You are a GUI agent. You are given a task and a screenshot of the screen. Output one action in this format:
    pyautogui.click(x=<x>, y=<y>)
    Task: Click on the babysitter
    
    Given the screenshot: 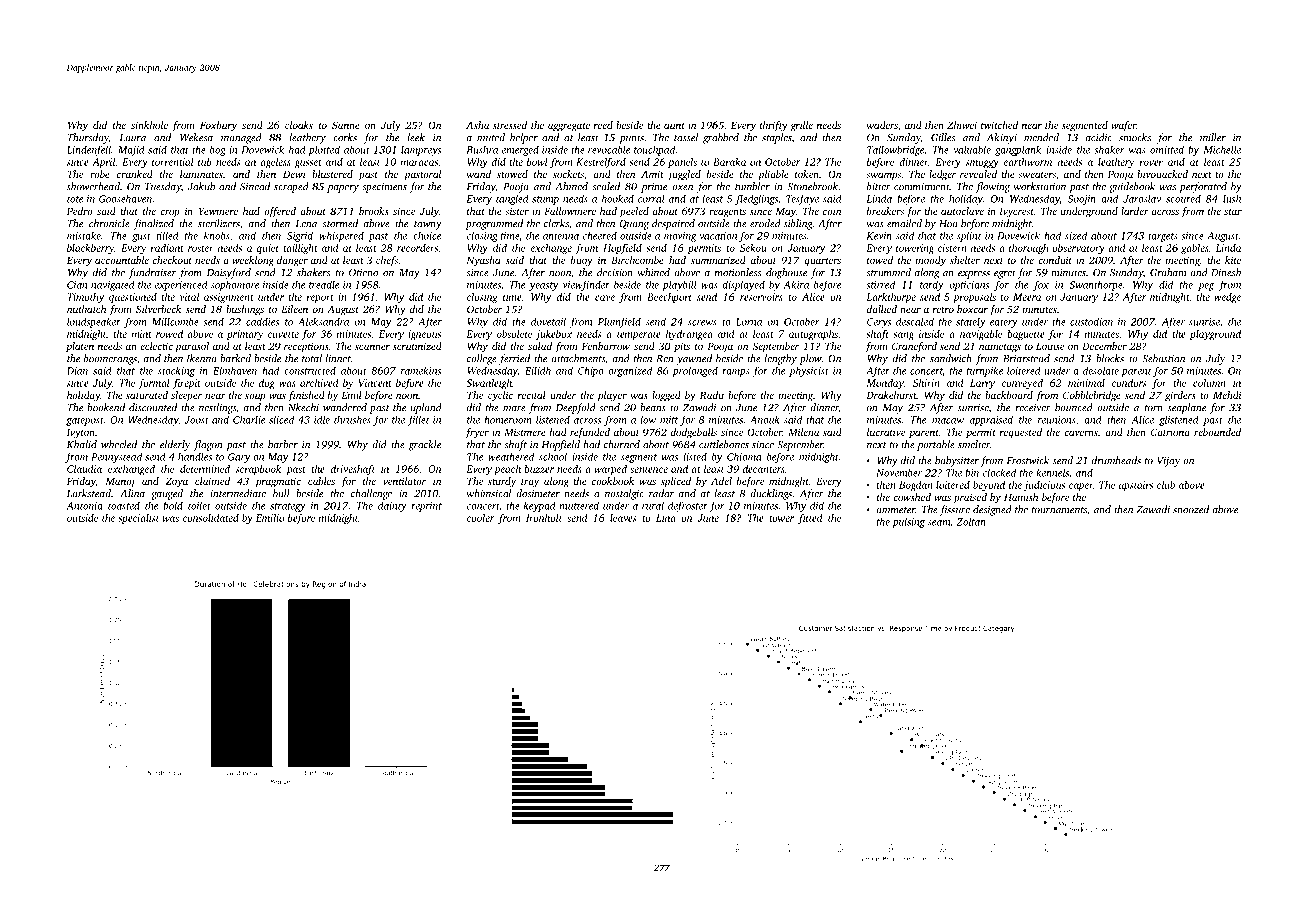 What is the action you would take?
    pyautogui.click(x=957, y=461)
